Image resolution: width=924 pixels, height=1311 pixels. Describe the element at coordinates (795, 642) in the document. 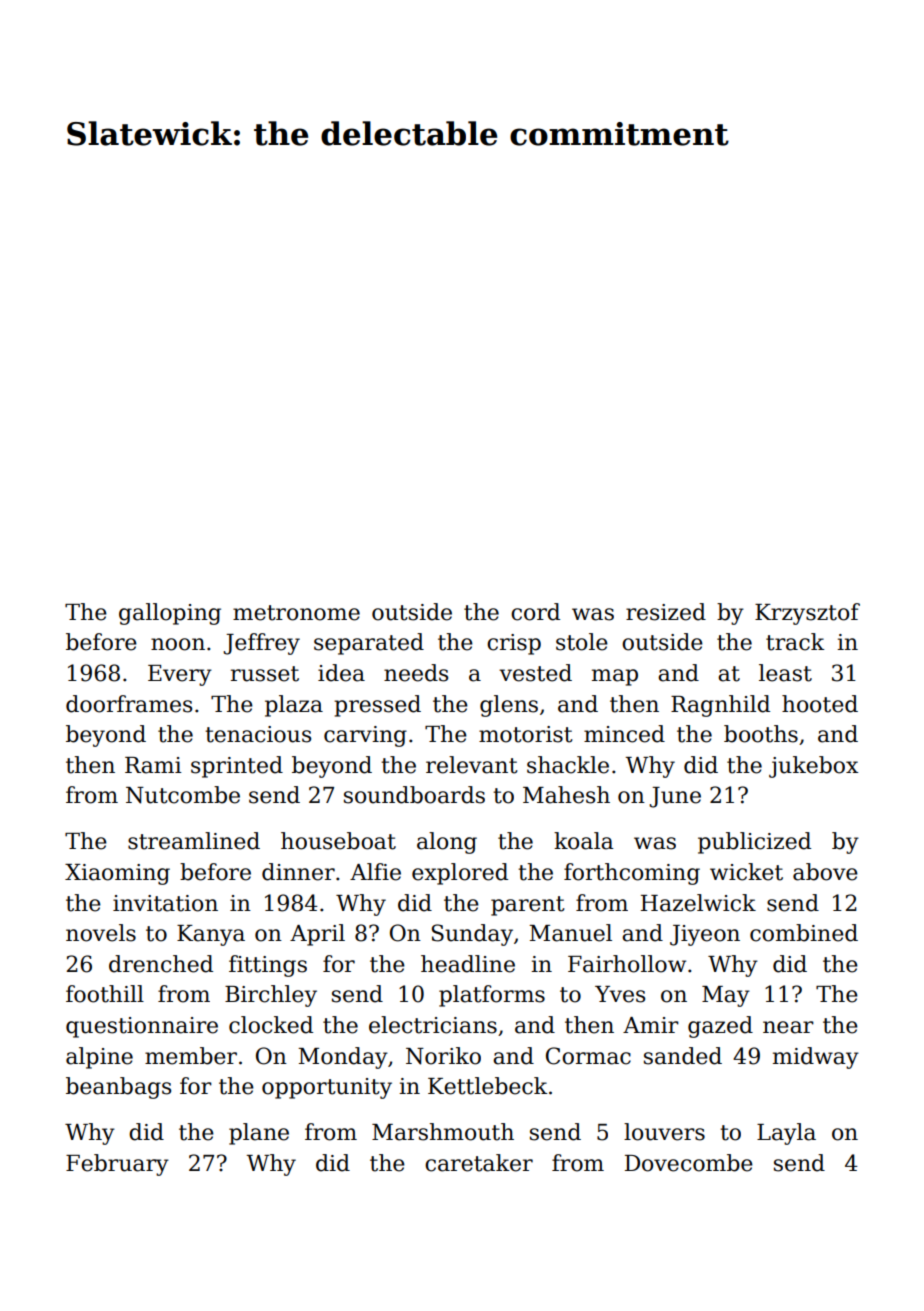

I see `track` at that location.
